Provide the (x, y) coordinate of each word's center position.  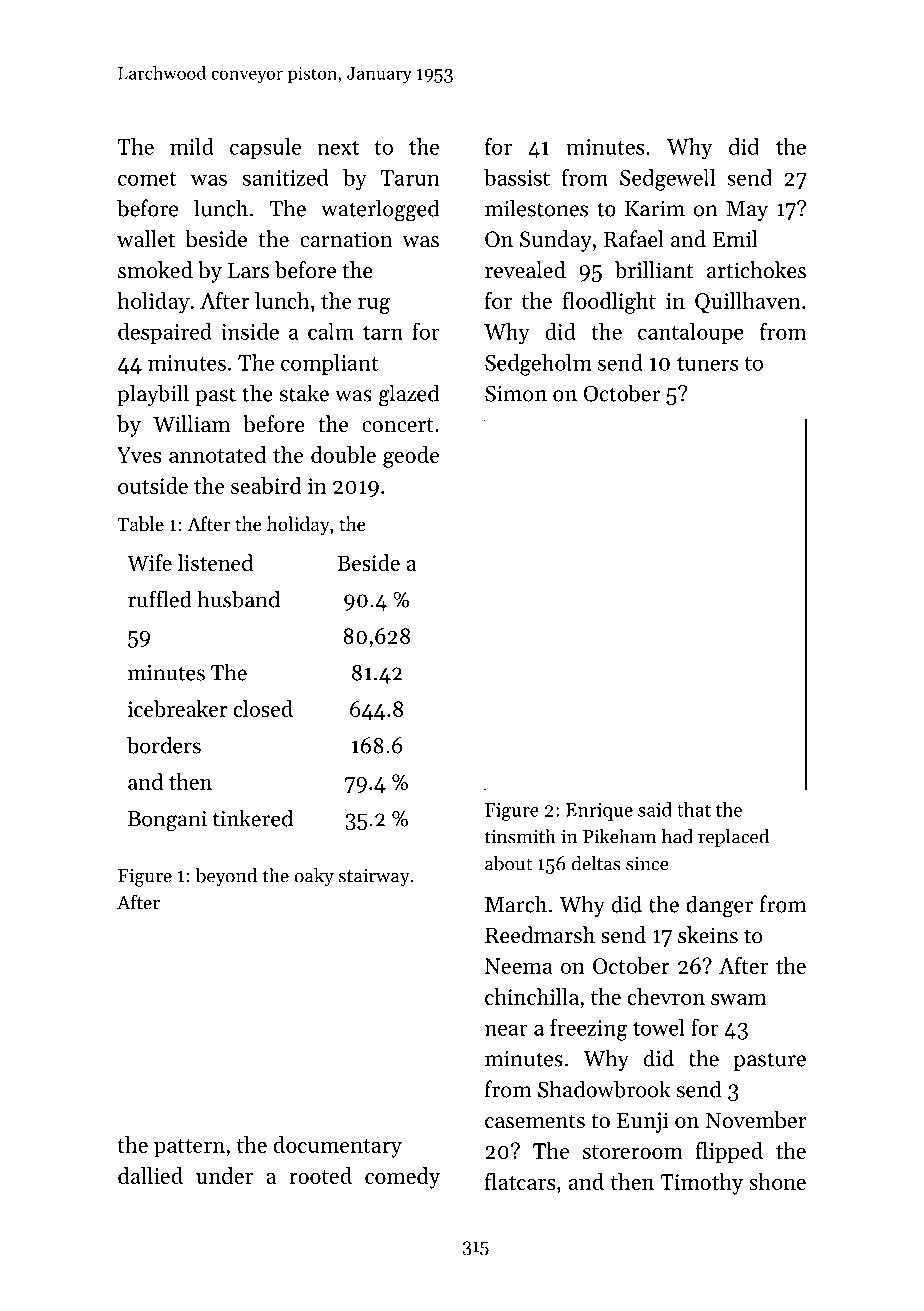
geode (411, 457)
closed (263, 708)
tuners (707, 364)
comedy (402, 1178)
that (694, 809)
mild (192, 146)
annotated (217, 454)
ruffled (160, 599)
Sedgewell (667, 180)
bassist (517, 177)
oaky (314, 877)
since (647, 864)
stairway (374, 877)
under (224, 1175)
